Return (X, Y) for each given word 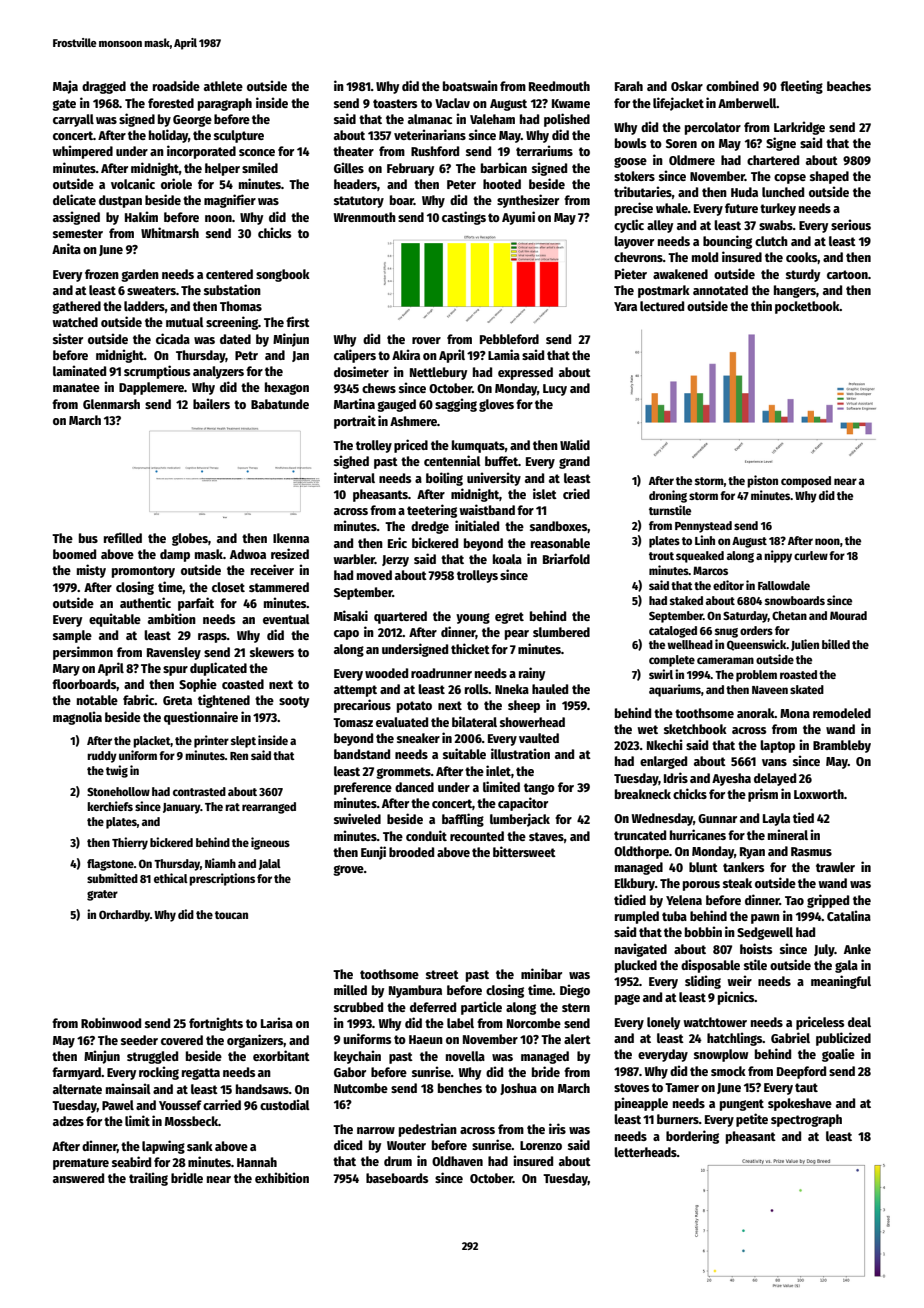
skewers (272, 652)
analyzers (218, 372)
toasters (395, 103)
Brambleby (842, 746)
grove (348, 870)
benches (460, 1088)
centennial (452, 460)
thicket (470, 648)
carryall (73, 120)
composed (806, 482)
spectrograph (806, 1120)
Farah (629, 86)
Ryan (752, 853)
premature (81, 1164)
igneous (270, 843)
